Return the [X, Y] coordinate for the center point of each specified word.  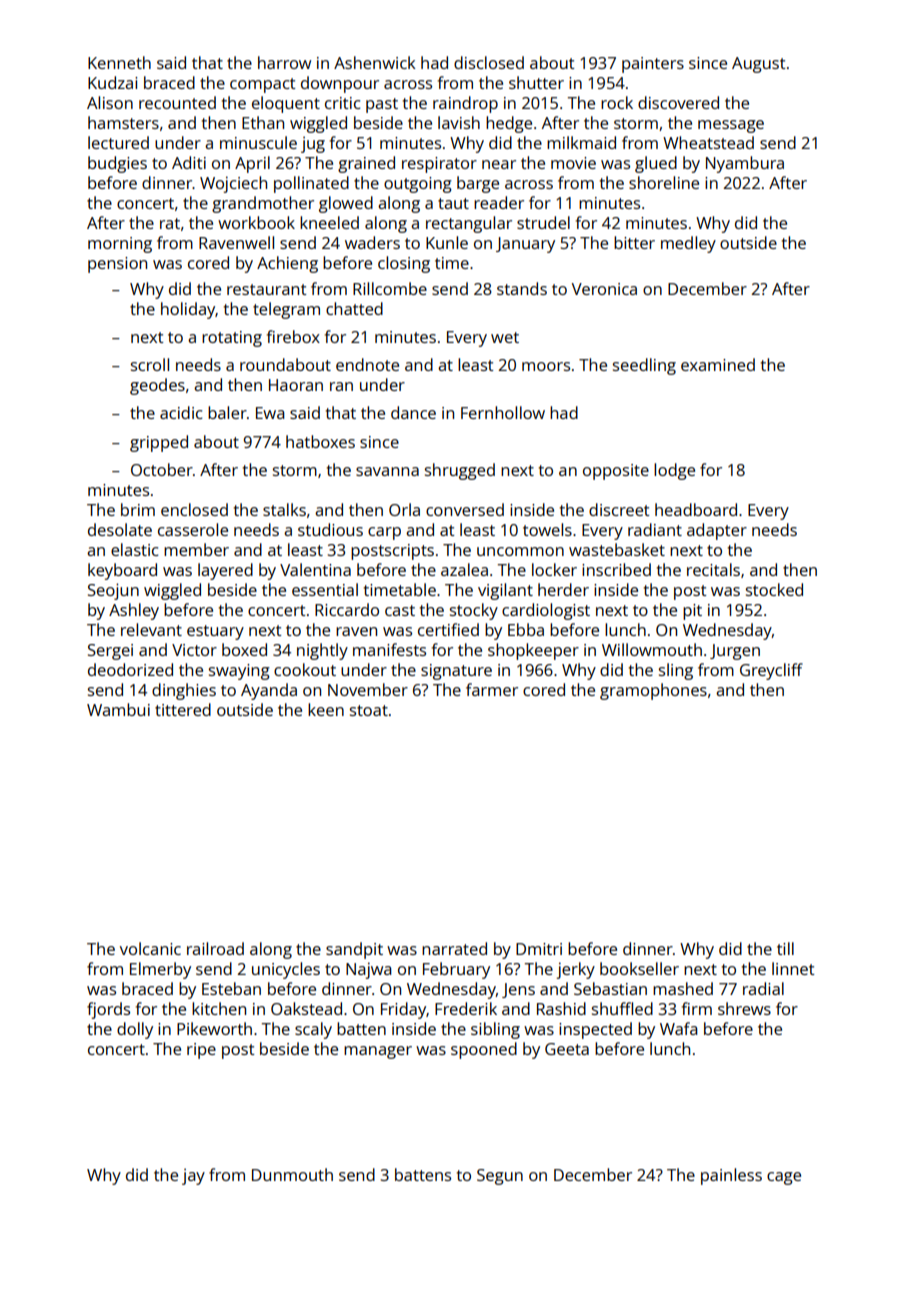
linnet [793, 968]
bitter [634, 242]
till [785, 948]
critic [342, 103]
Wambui [118, 709]
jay [193, 1176]
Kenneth [119, 62]
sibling [495, 1030]
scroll [150, 364]
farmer [492, 689]
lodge [674, 471]
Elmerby [160, 970]
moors [546, 366]
